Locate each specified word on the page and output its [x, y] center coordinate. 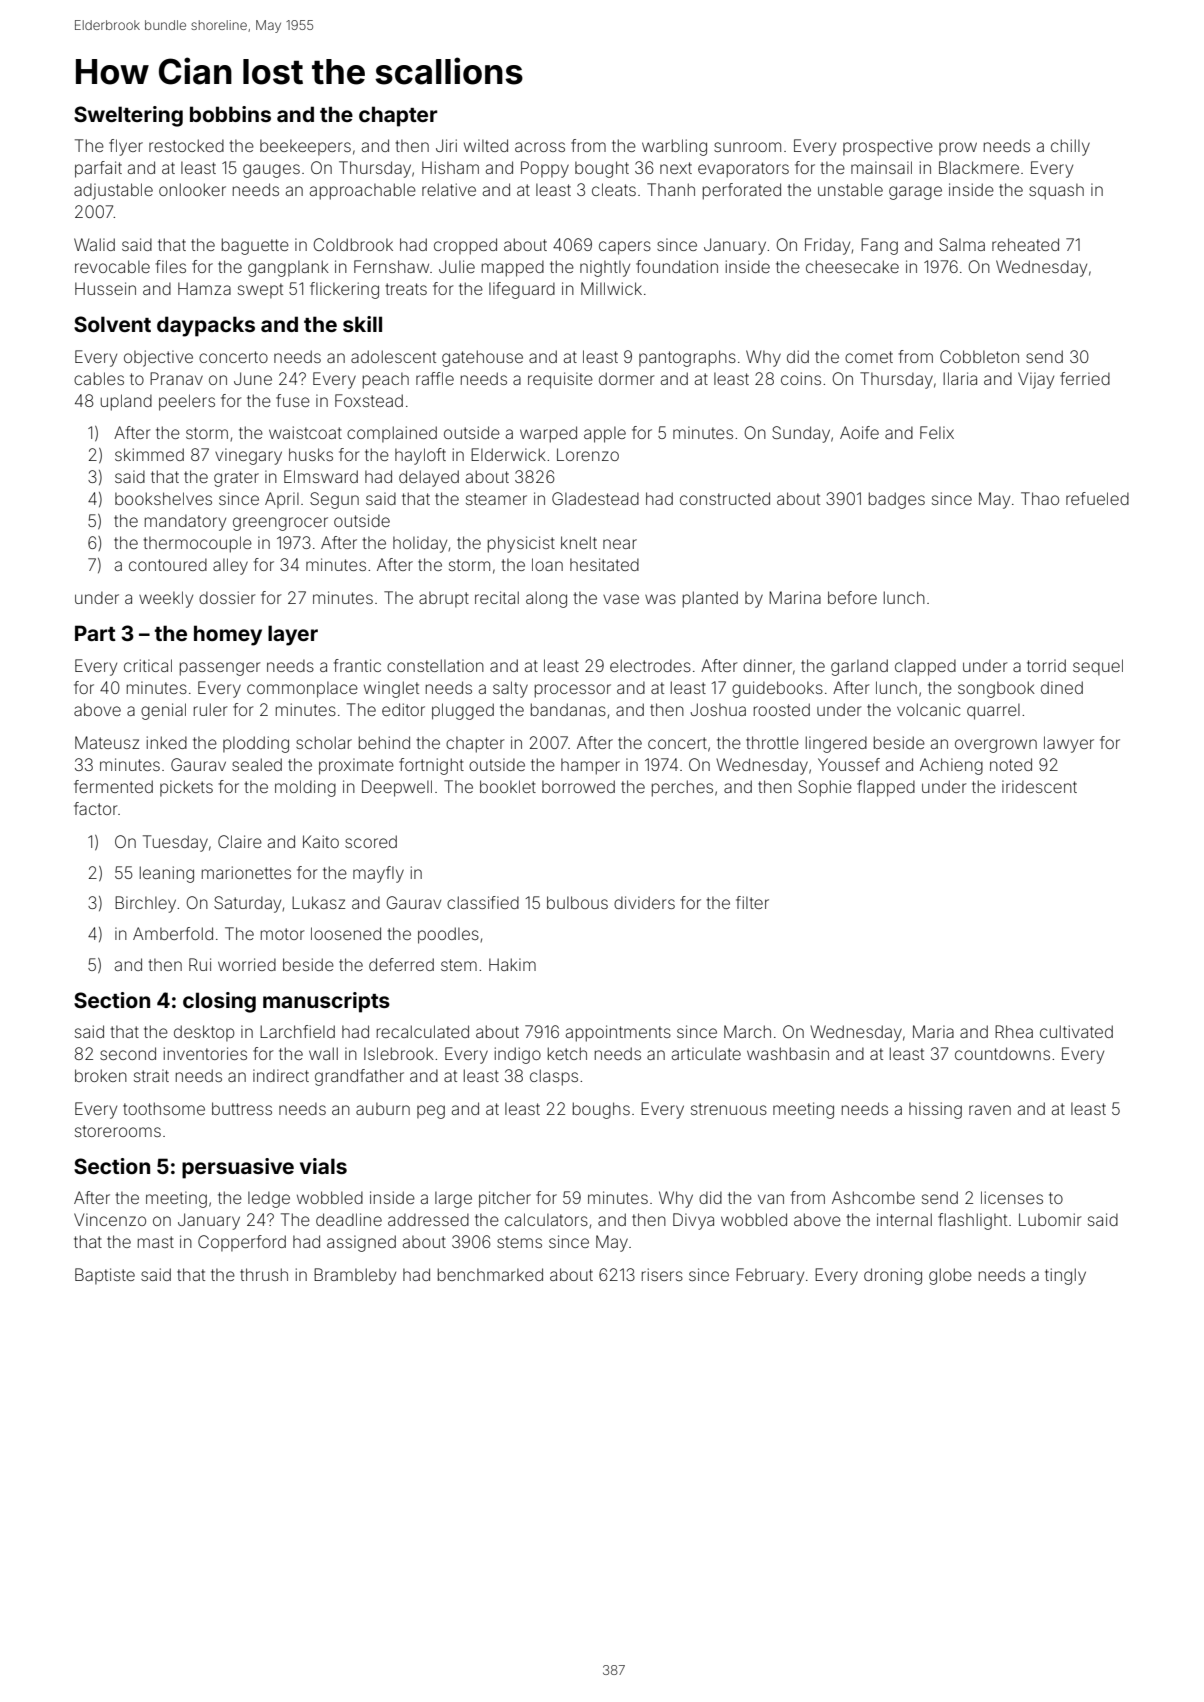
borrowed [578, 786]
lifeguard [522, 290]
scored [371, 841]
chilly [1070, 147]
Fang [879, 246]
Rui [200, 964]
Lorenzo [588, 454]
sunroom [747, 147]
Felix [937, 432]
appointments [618, 1033]
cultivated [1076, 1031]
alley [230, 566]
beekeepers [305, 147]
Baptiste [105, 1276]
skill [362, 324]
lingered [836, 744]
